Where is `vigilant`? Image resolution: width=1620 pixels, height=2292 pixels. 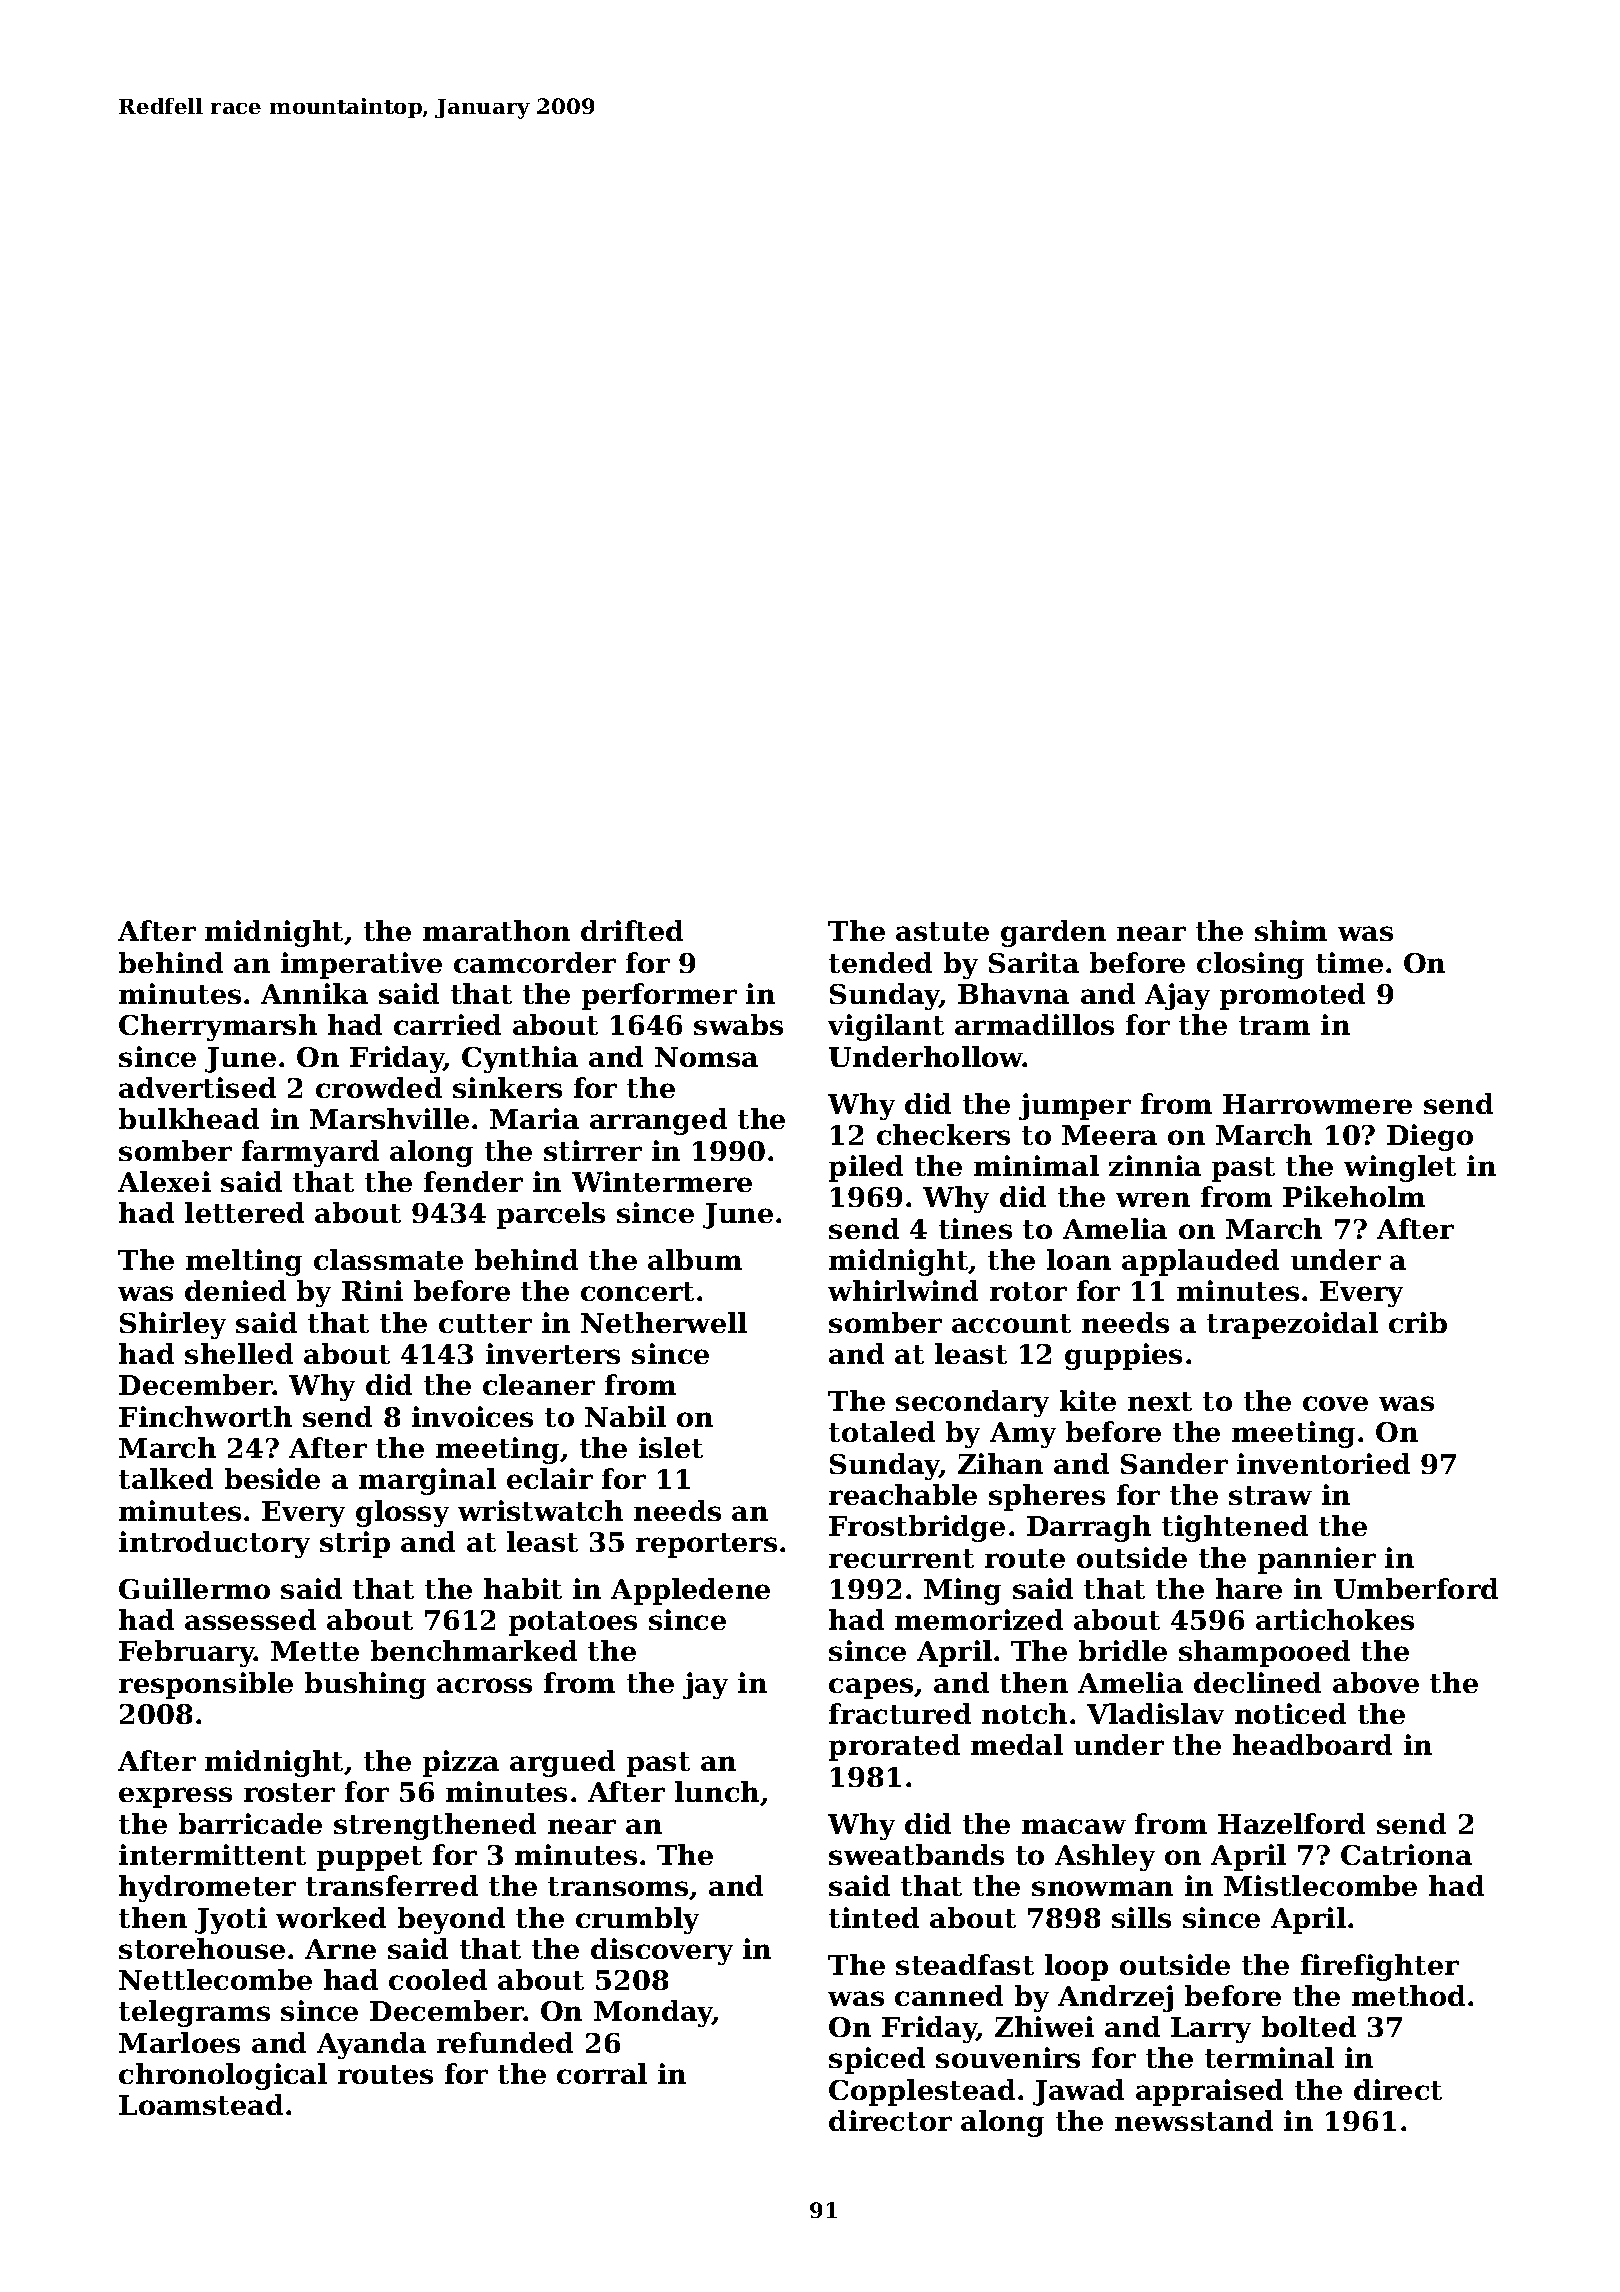
vigilant is located at coordinates (886, 1027).
